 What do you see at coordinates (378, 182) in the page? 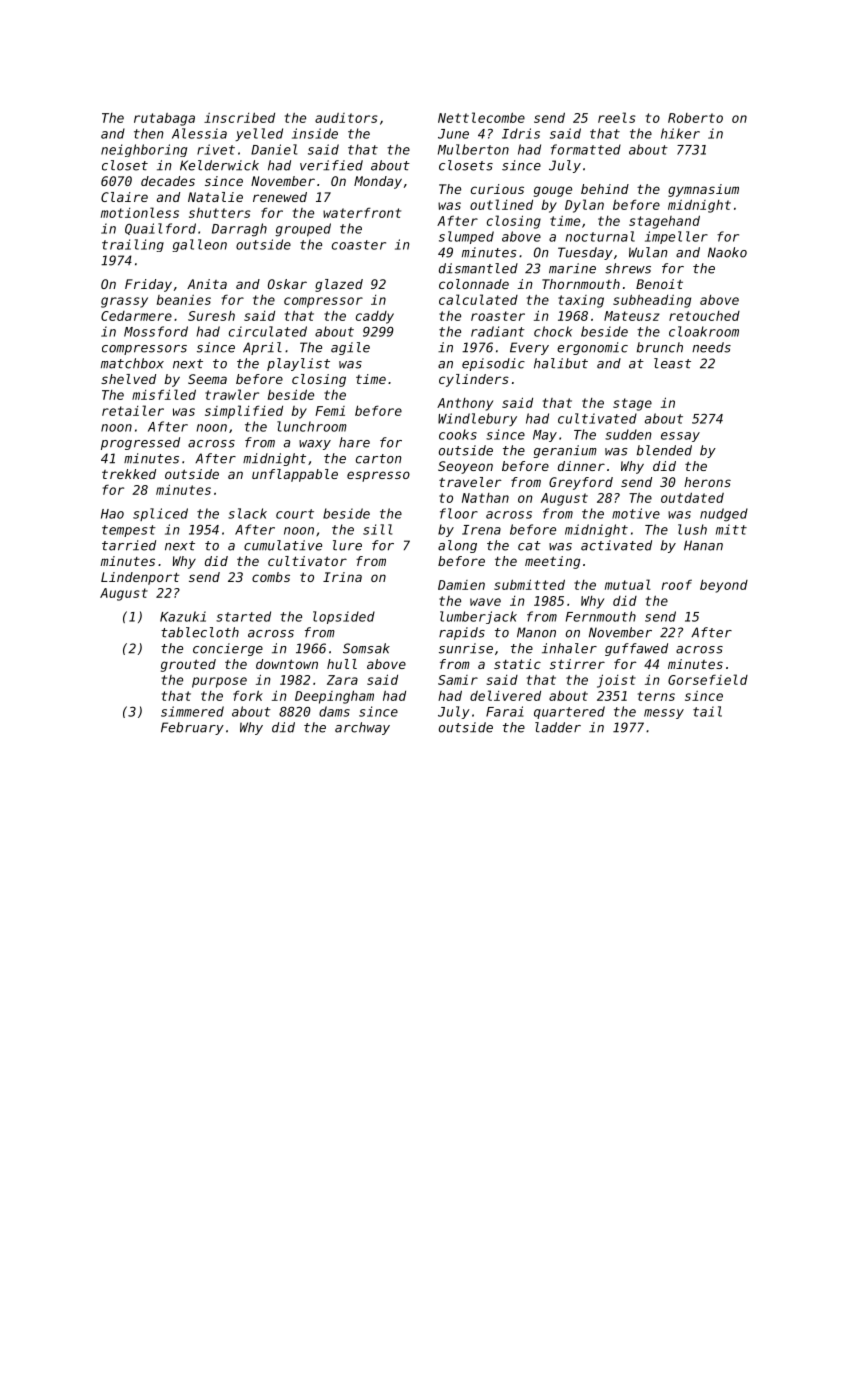
I see `Monday` at bounding box center [378, 182].
